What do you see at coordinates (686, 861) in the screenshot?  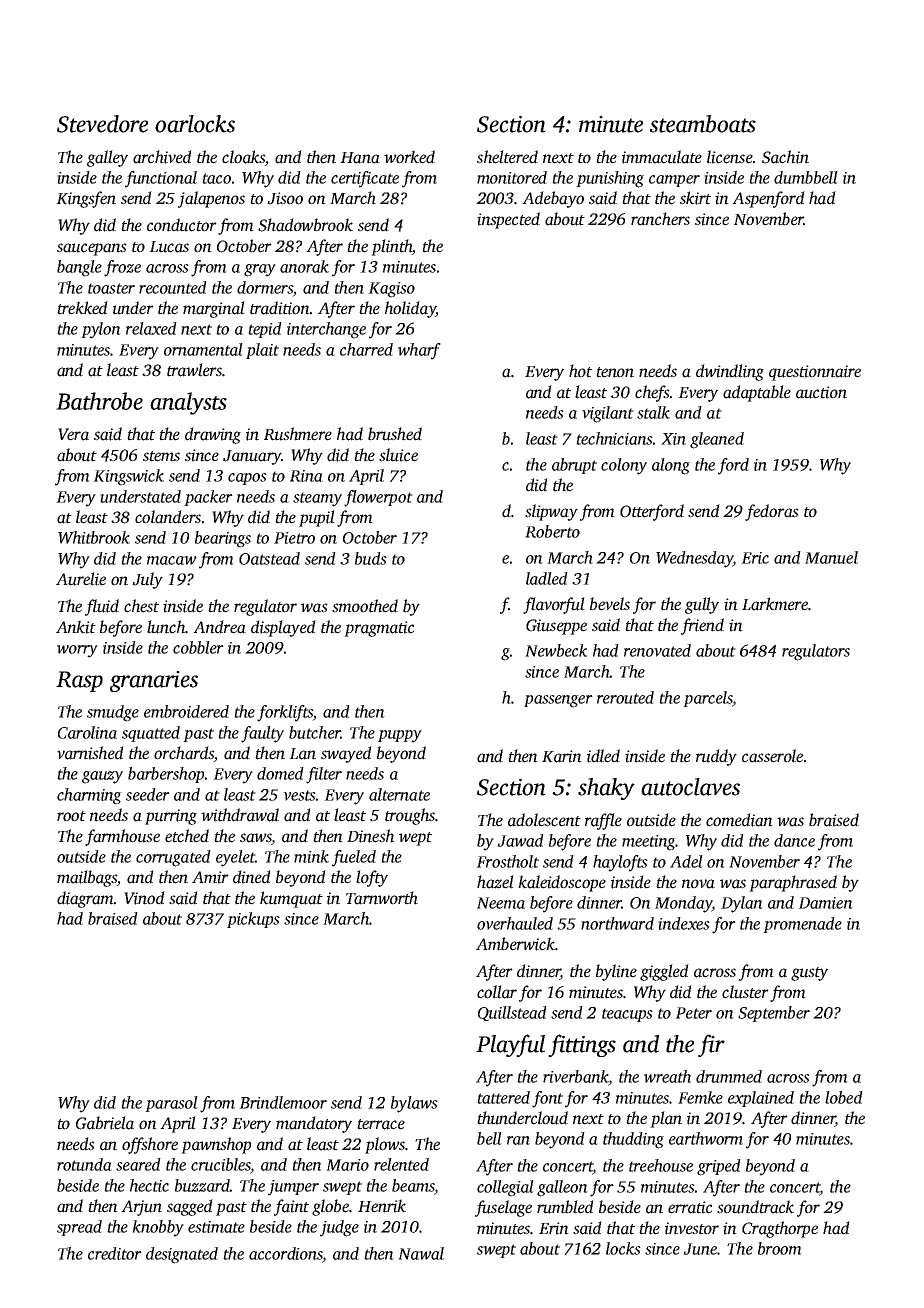 I see `Adel` at bounding box center [686, 861].
